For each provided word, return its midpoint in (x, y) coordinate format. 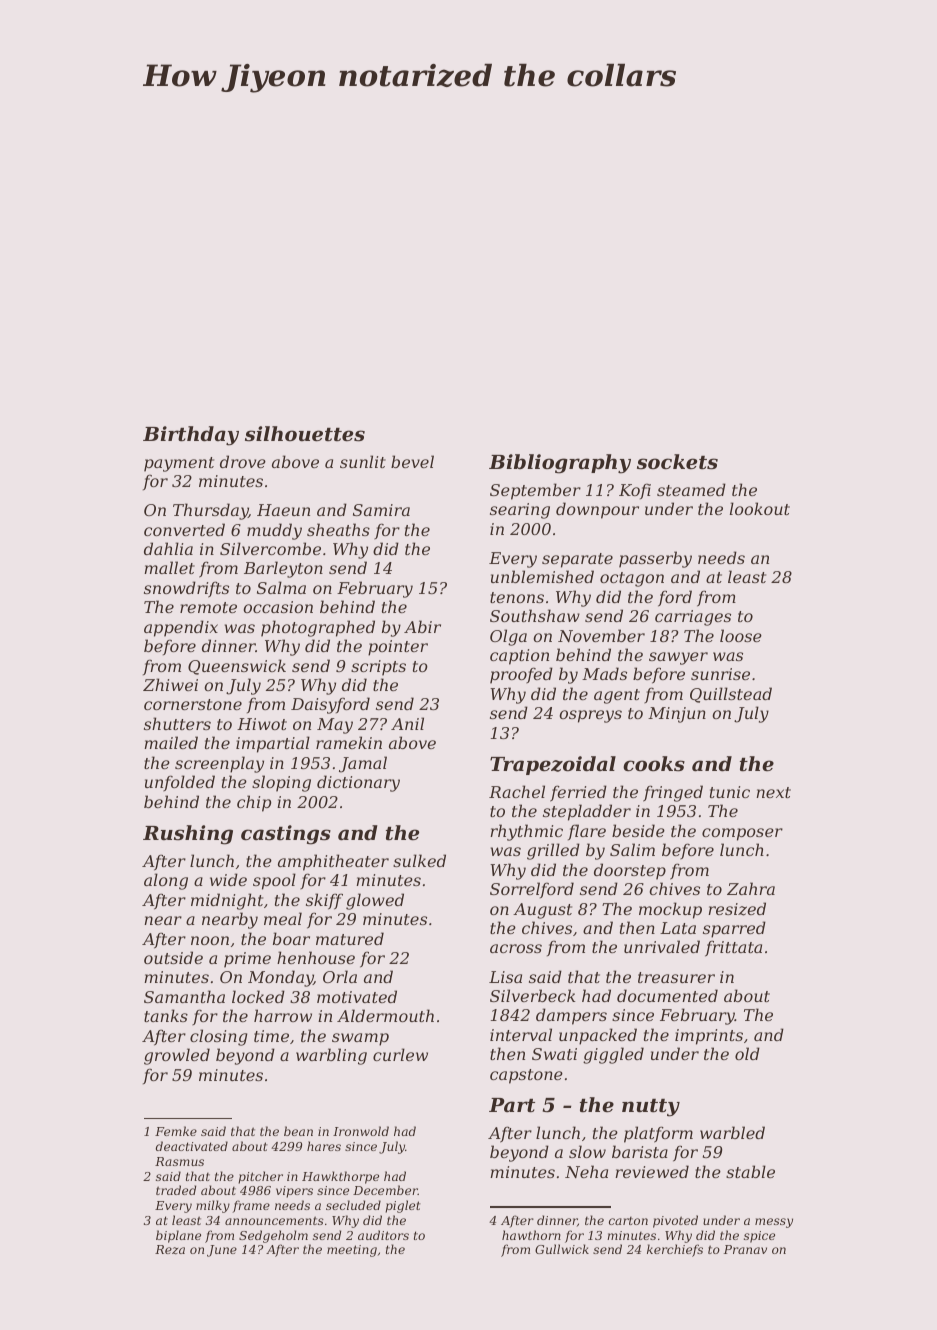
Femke (176, 1131)
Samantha (184, 996)
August (542, 911)
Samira (381, 510)
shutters (177, 723)
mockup (670, 910)
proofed (521, 675)
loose (741, 635)
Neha (586, 1171)
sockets (677, 462)
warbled (732, 1132)
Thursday (210, 511)
